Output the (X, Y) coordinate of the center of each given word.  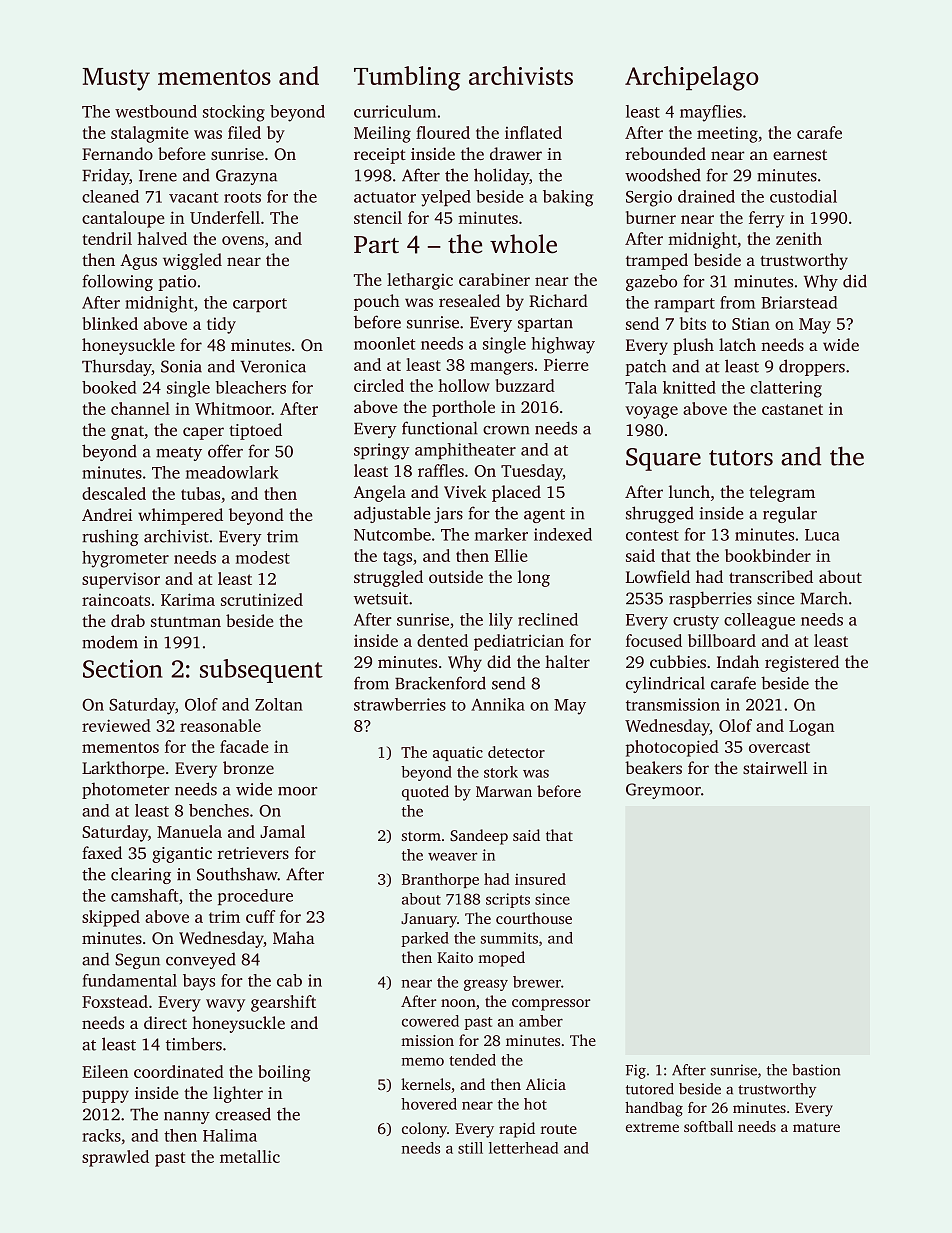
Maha (294, 937)
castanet (792, 409)
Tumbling (407, 78)
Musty (116, 79)
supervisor (121, 580)
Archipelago (692, 78)
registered (802, 663)
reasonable (220, 725)
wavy (225, 1005)
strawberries (400, 704)
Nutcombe (392, 534)
